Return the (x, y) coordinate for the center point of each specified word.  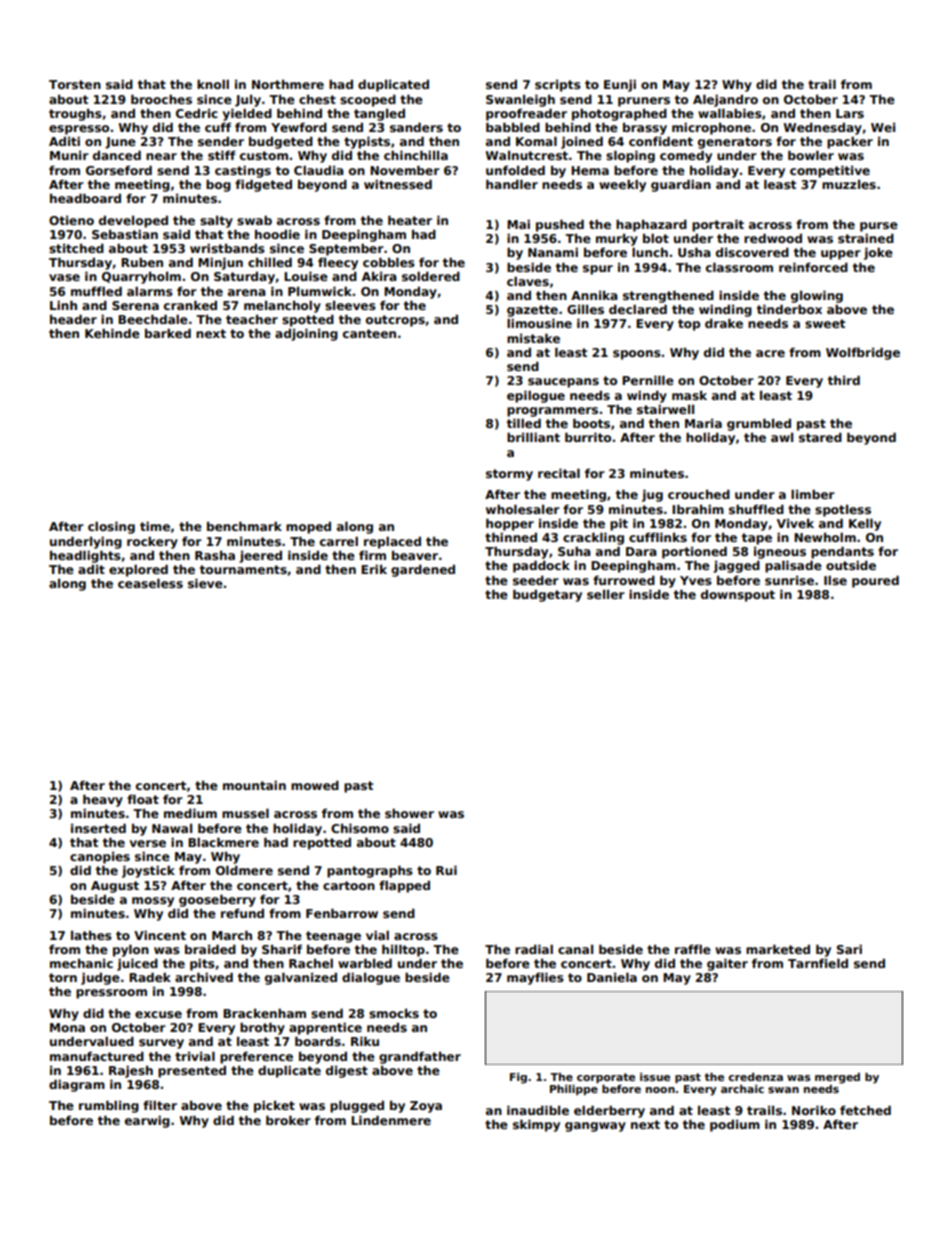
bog (218, 185)
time (155, 526)
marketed (778, 949)
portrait (718, 225)
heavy (103, 800)
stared (820, 437)
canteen (369, 333)
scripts (558, 86)
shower (409, 813)
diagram (77, 1085)
